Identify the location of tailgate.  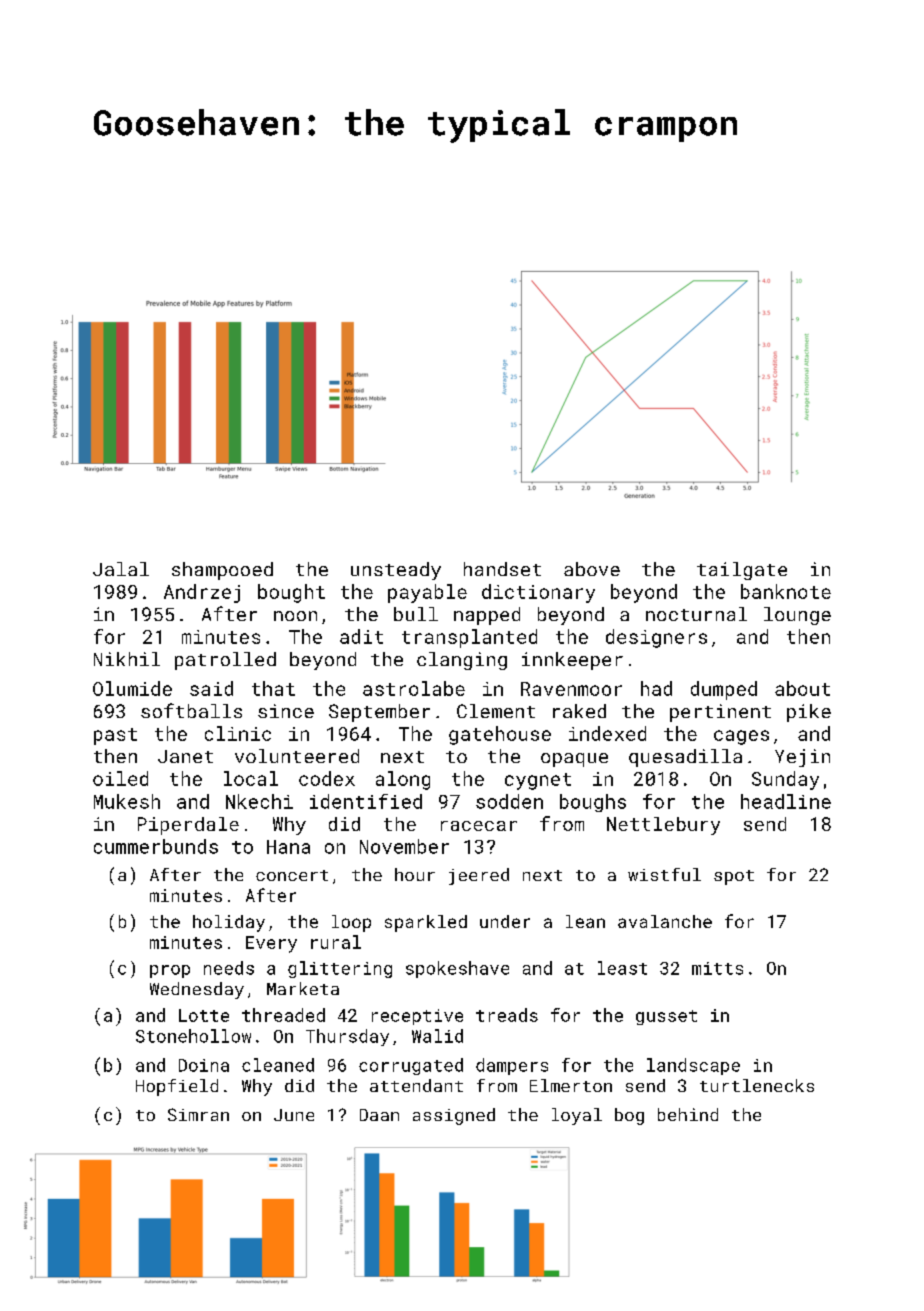
(742, 571).
